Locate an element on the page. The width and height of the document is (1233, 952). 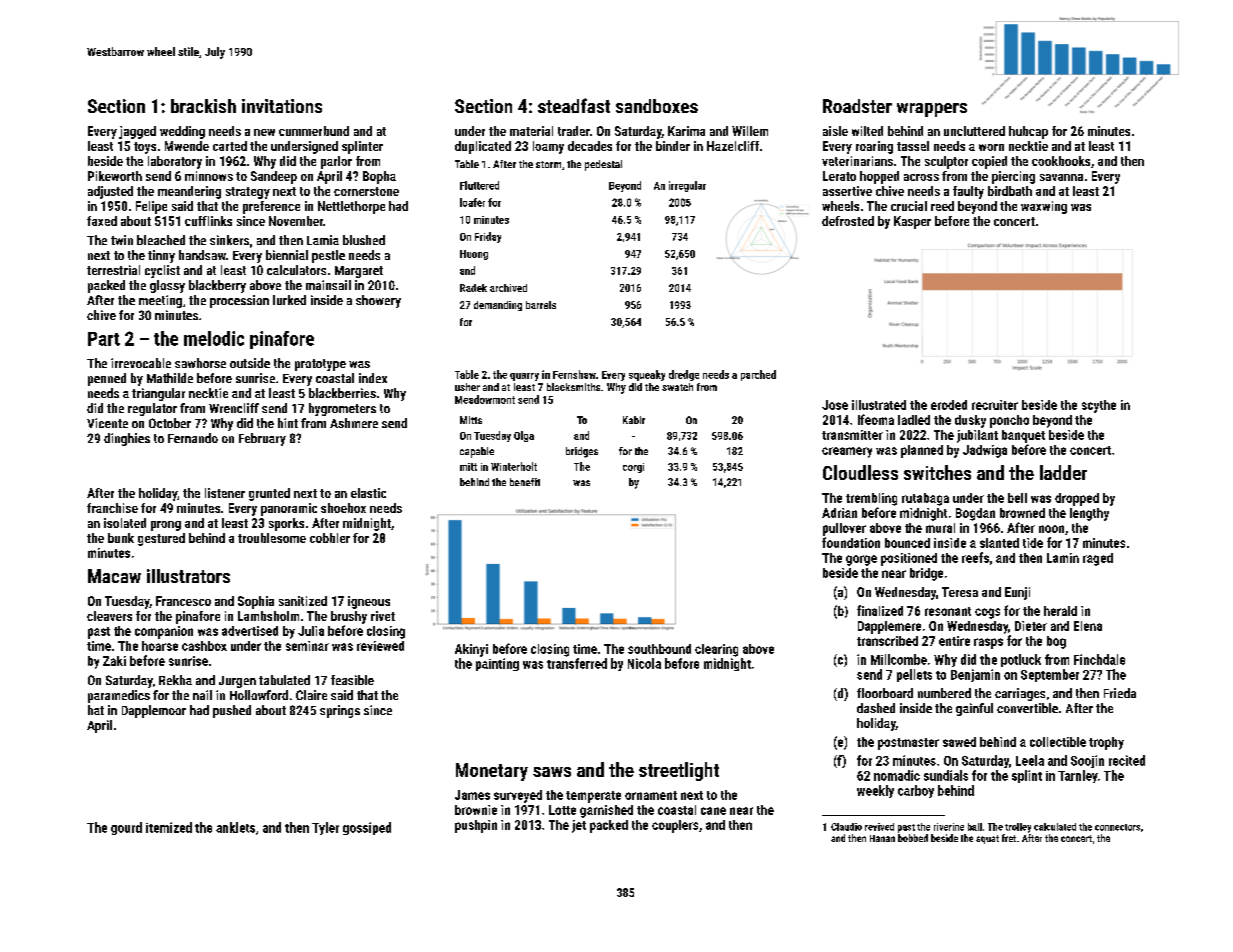
gossiped is located at coordinates (367, 828).
